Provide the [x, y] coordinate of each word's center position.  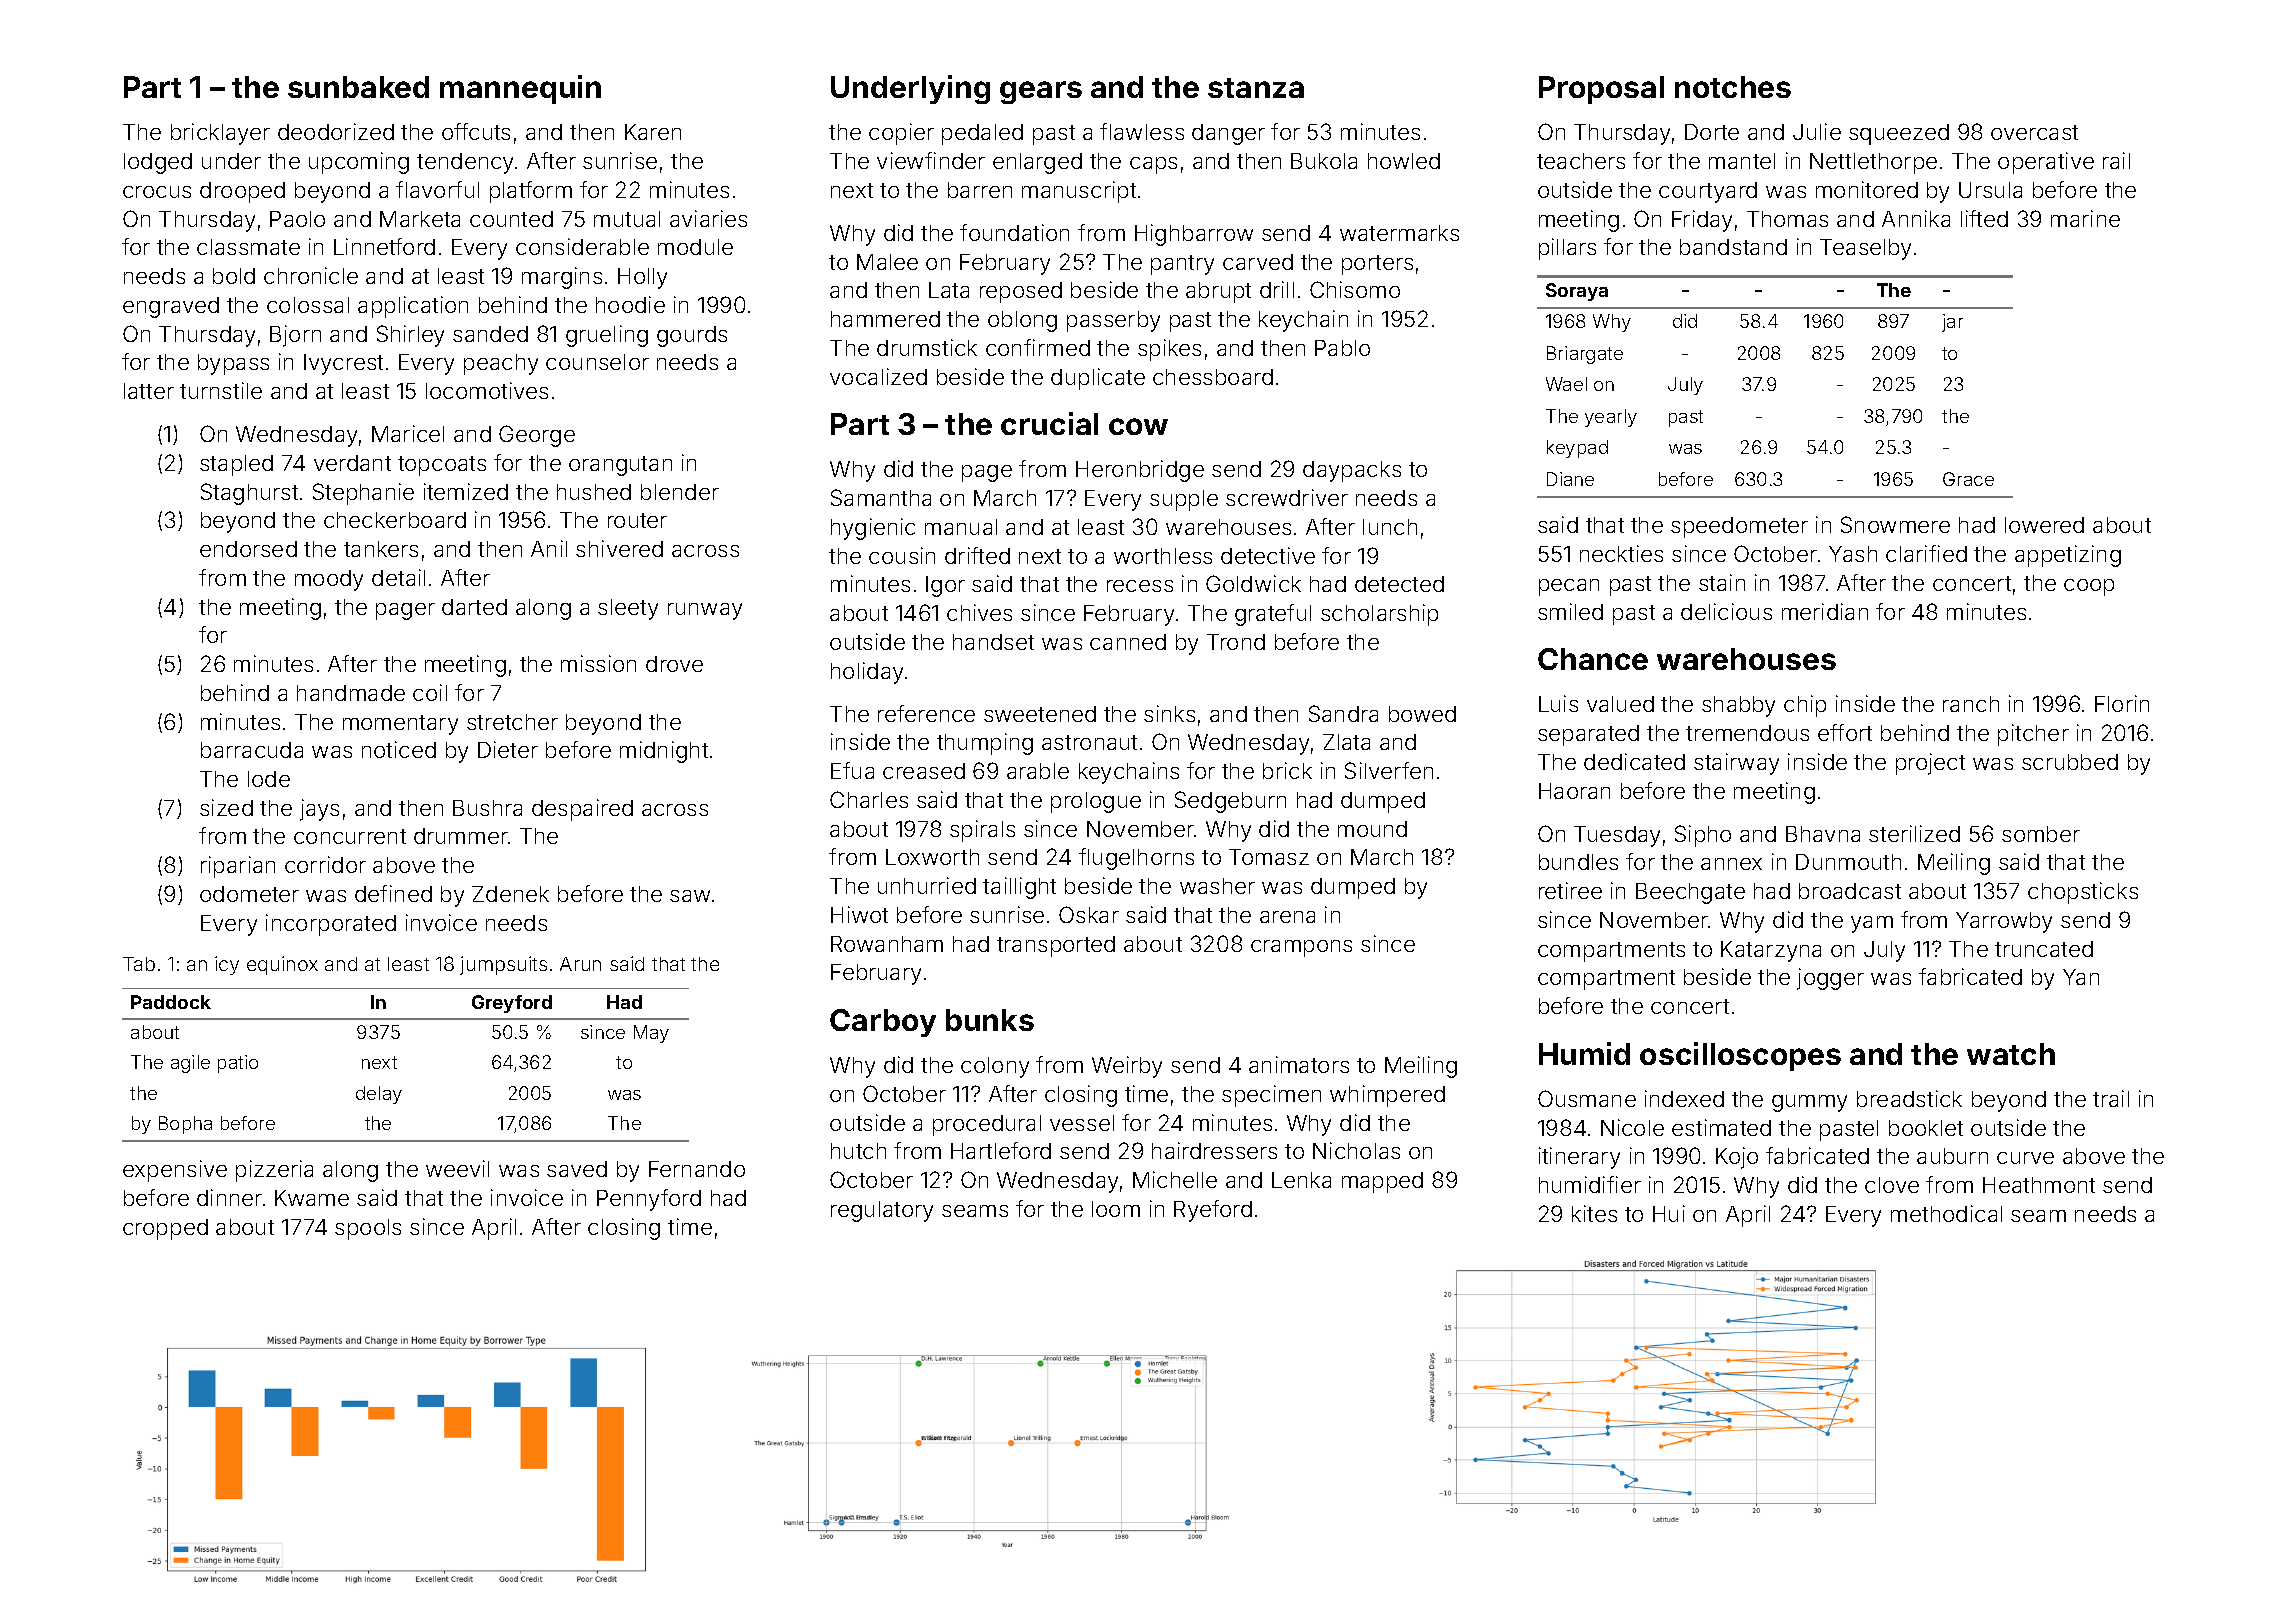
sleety [628, 609]
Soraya [1577, 292]
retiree [1570, 890]
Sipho [1703, 836]
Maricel [408, 433]
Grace [1968, 479]
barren [980, 190]
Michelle [1175, 1179]
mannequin [520, 89]
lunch [1390, 527]
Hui [1669, 1213]
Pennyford [649, 1200]
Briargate [1585, 355]
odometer [249, 894]
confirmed [1038, 347]
